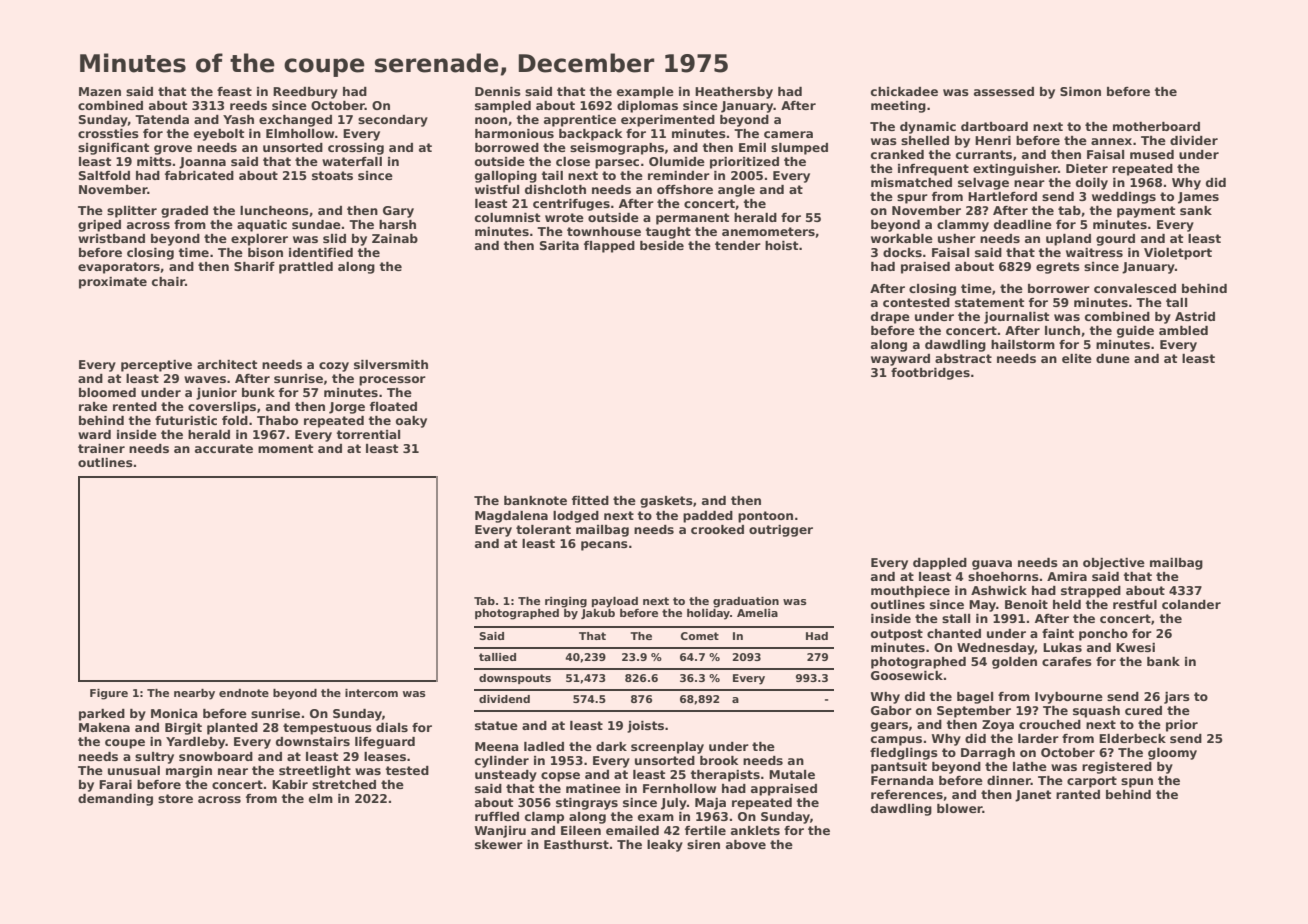 The height and width of the screenshot is (924, 1308). What do you see at coordinates (799, 149) in the screenshot?
I see `slumped` at bounding box center [799, 149].
